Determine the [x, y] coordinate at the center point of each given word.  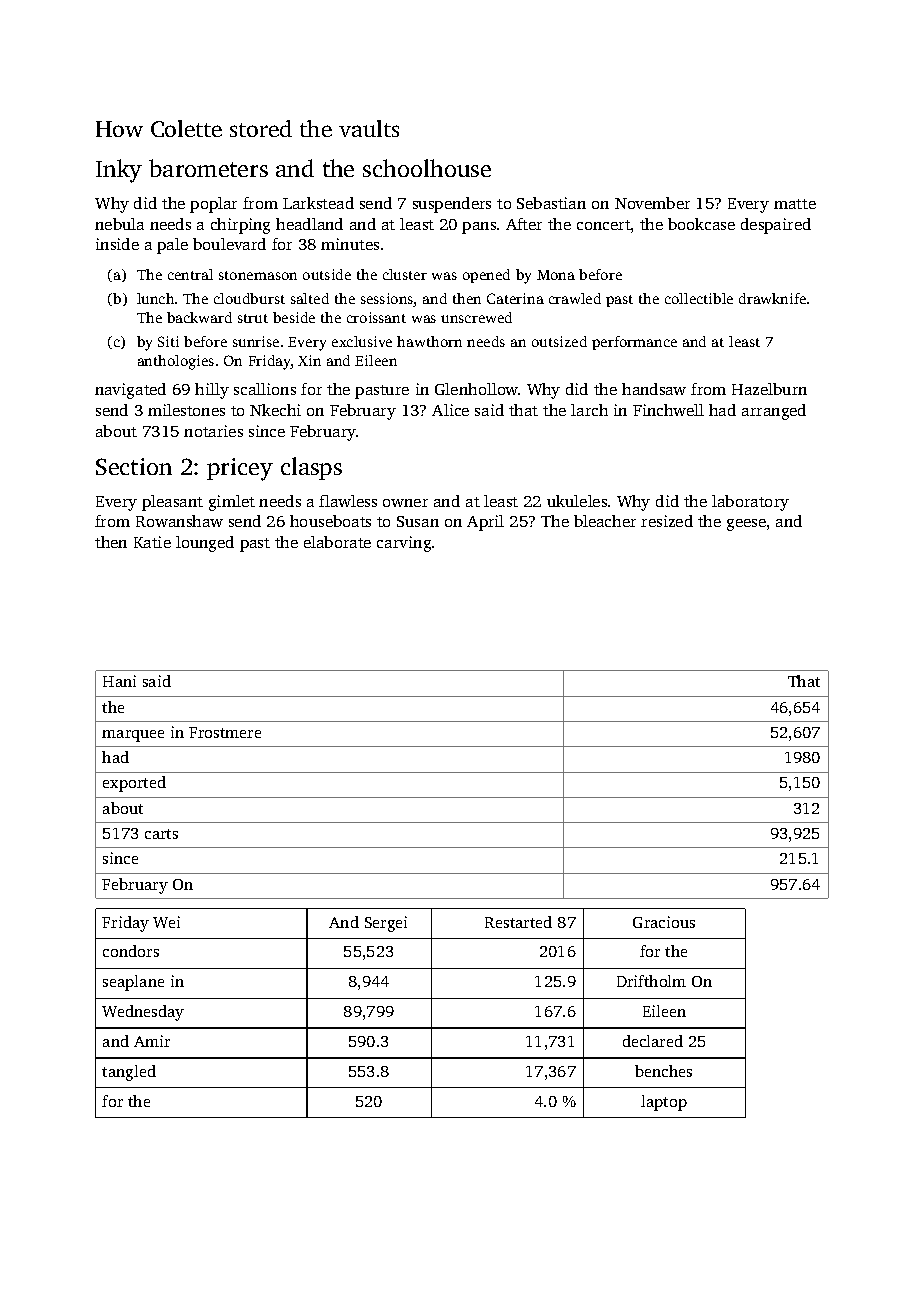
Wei [166, 922]
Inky [119, 171]
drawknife [772, 298]
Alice [450, 410]
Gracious [664, 922]
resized [667, 521]
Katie [152, 542]
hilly [212, 391]
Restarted [518, 922]
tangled [129, 1073]
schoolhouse [427, 168]
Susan [418, 521]
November [652, 203]
